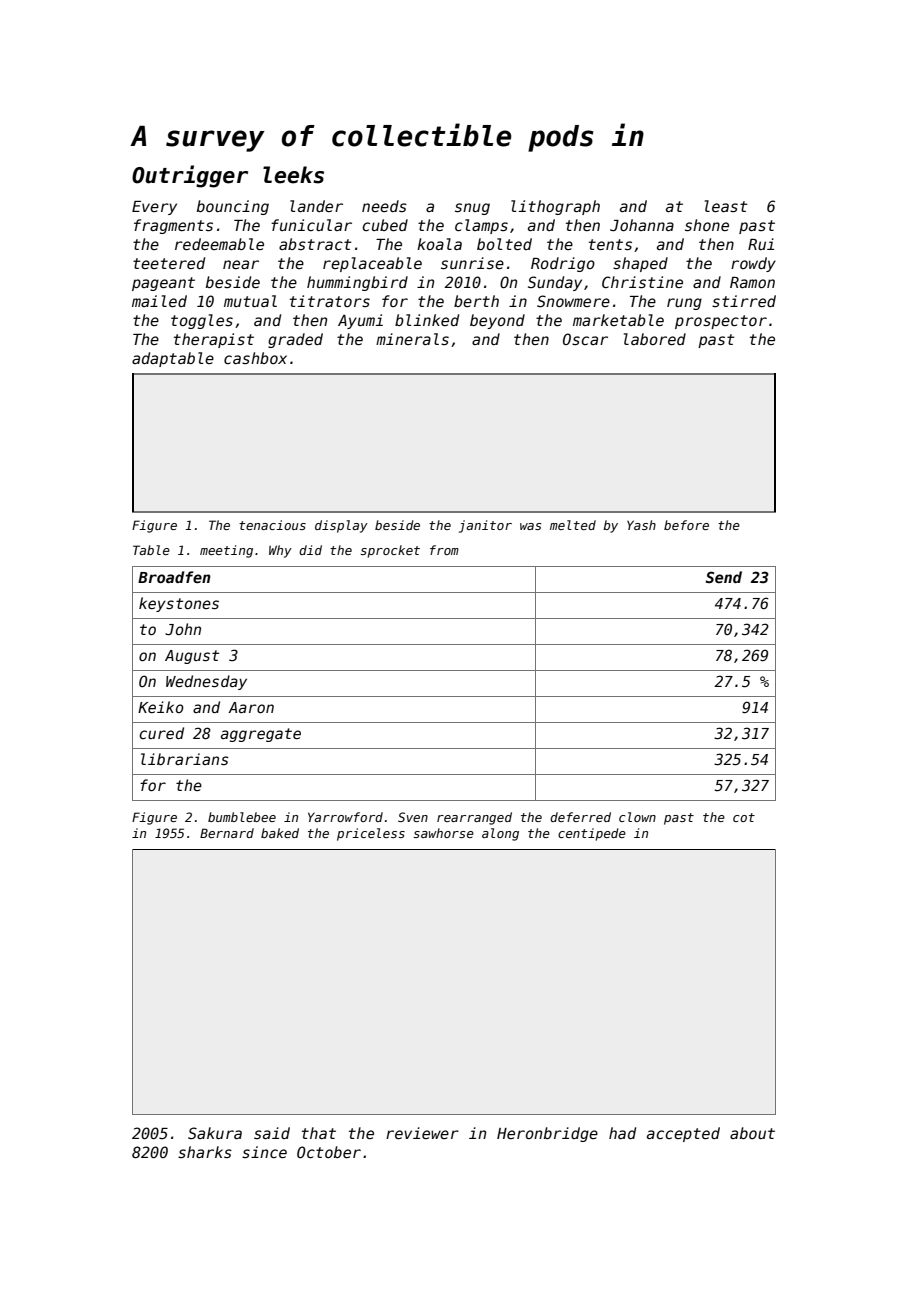  What do you see at coordinates (555, 207) in the image?
I see `lithograph` at bounding box center [555, 207].
